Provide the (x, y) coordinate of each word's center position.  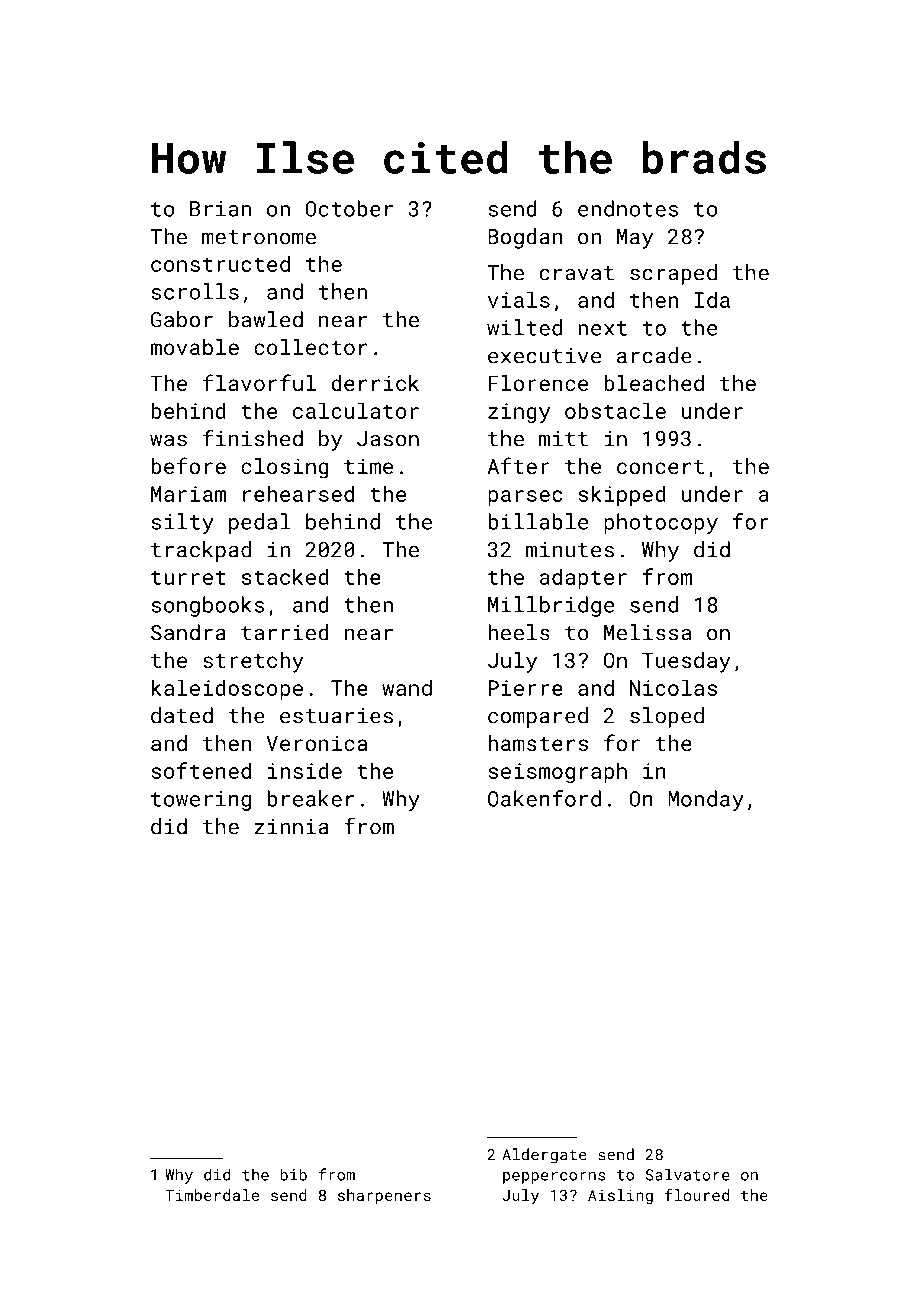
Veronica (316, 743)
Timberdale (212, 1195)
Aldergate (544, 1156)
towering (201, 801)
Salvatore (688, 1174)
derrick (375, 383)
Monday (706, 800)
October (349, 208)
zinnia (291, 827)
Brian (220, 209)
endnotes (628, 208)
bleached (654, 383)
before (188, 465)
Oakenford (544, 798)
